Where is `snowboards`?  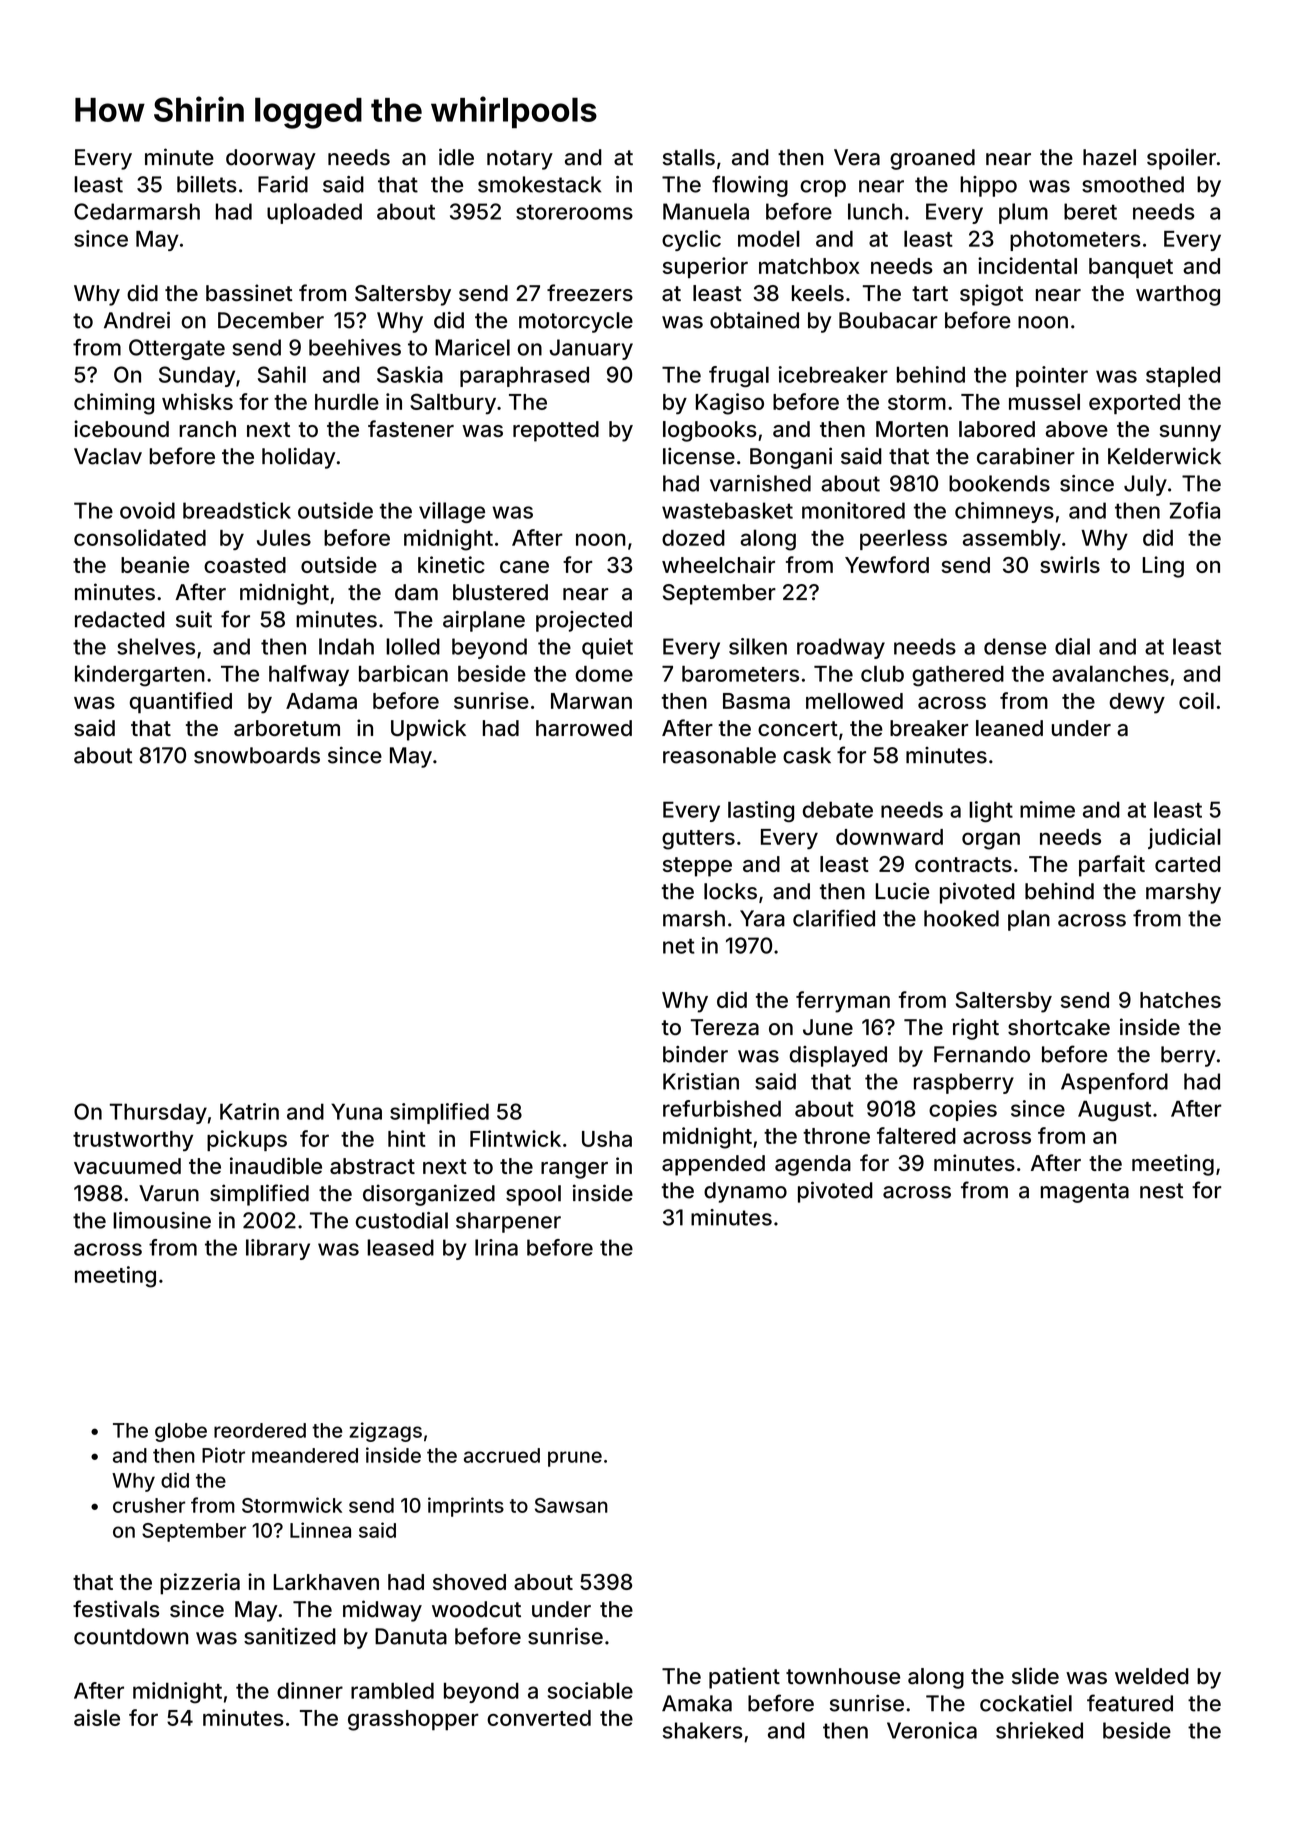
snowboards is located at coordinates (257, 755).
